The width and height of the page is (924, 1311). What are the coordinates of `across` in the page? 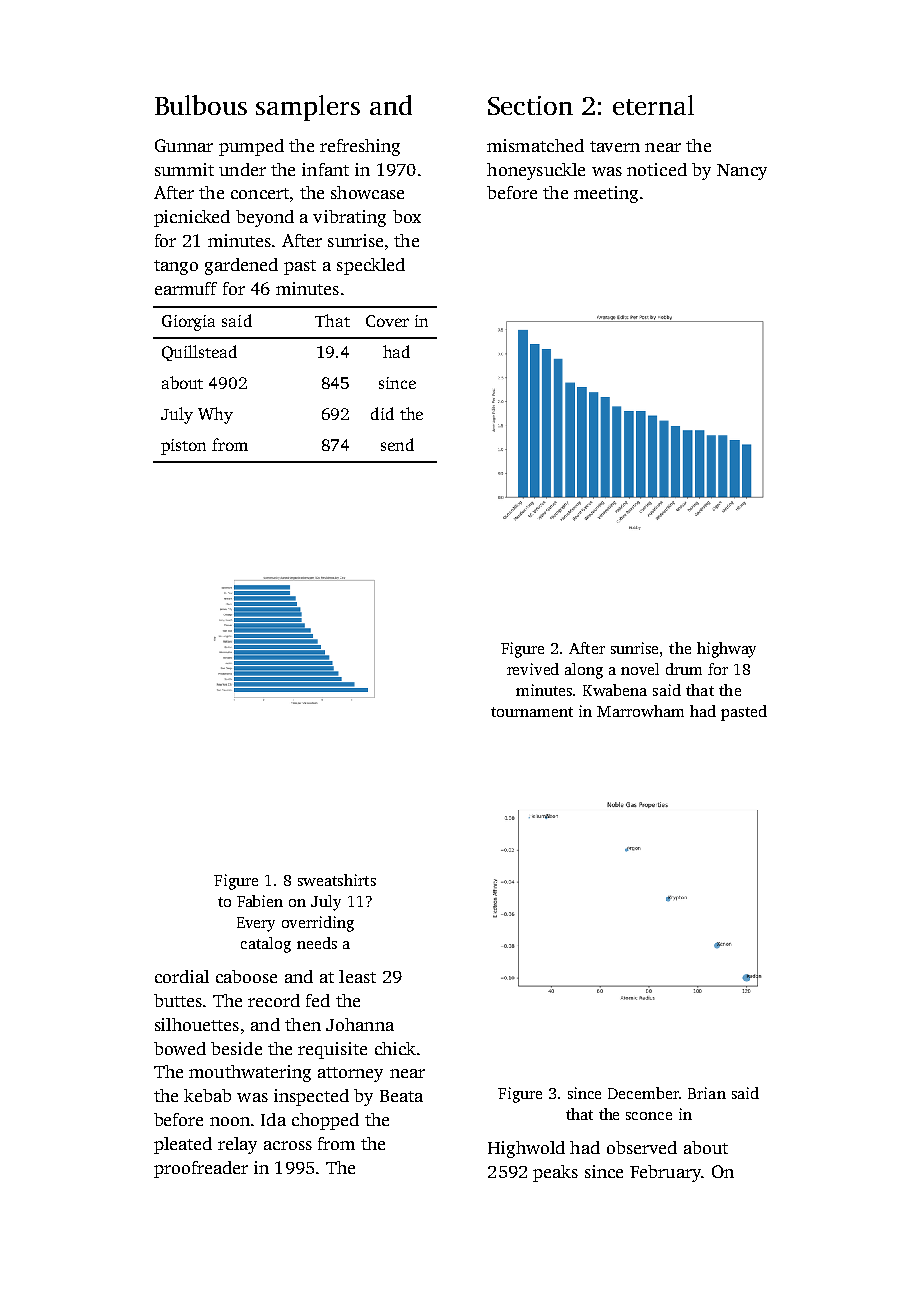 It's located at (288, 1145).
